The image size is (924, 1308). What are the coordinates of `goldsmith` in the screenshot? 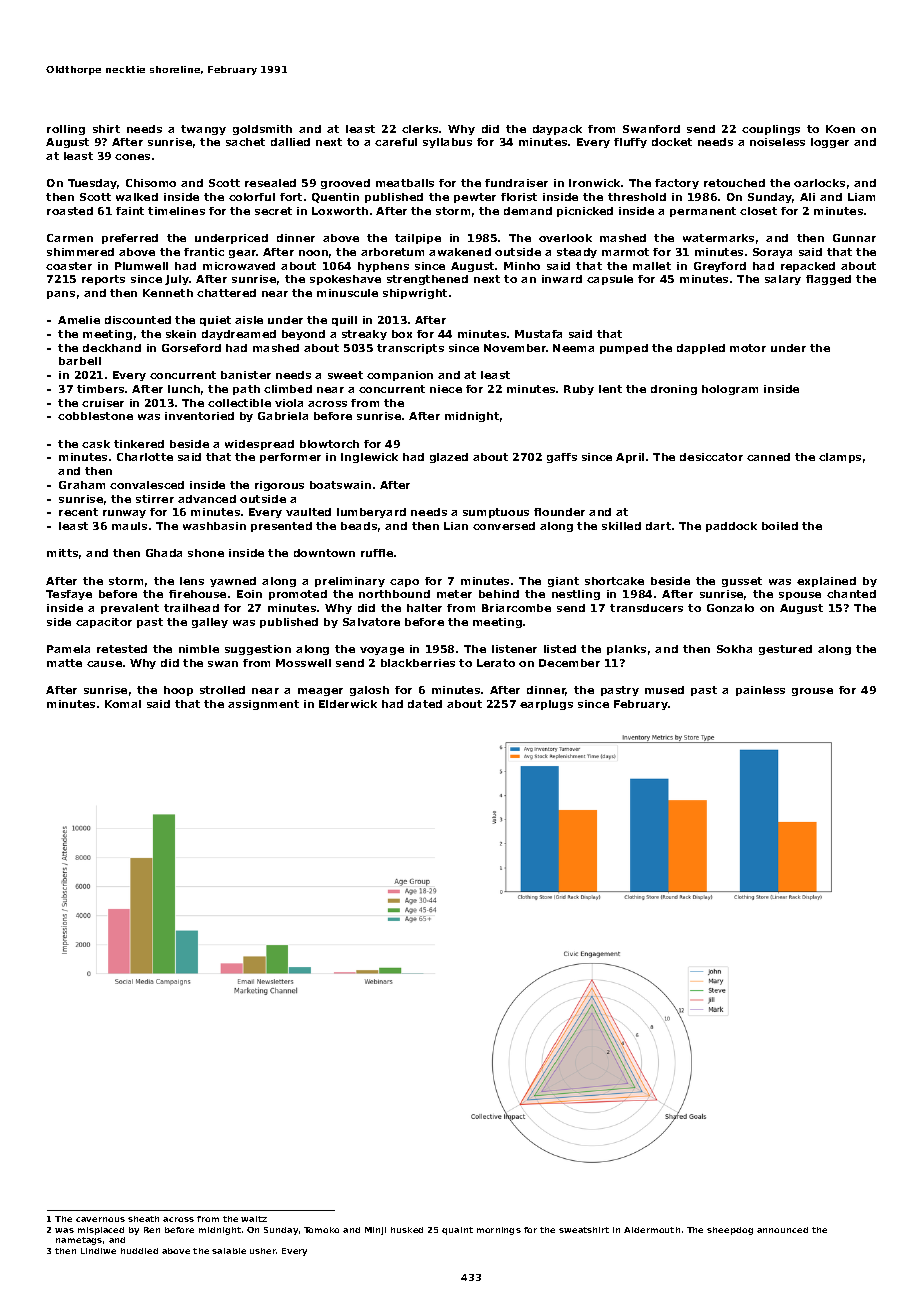 It's located at (262, 130).
